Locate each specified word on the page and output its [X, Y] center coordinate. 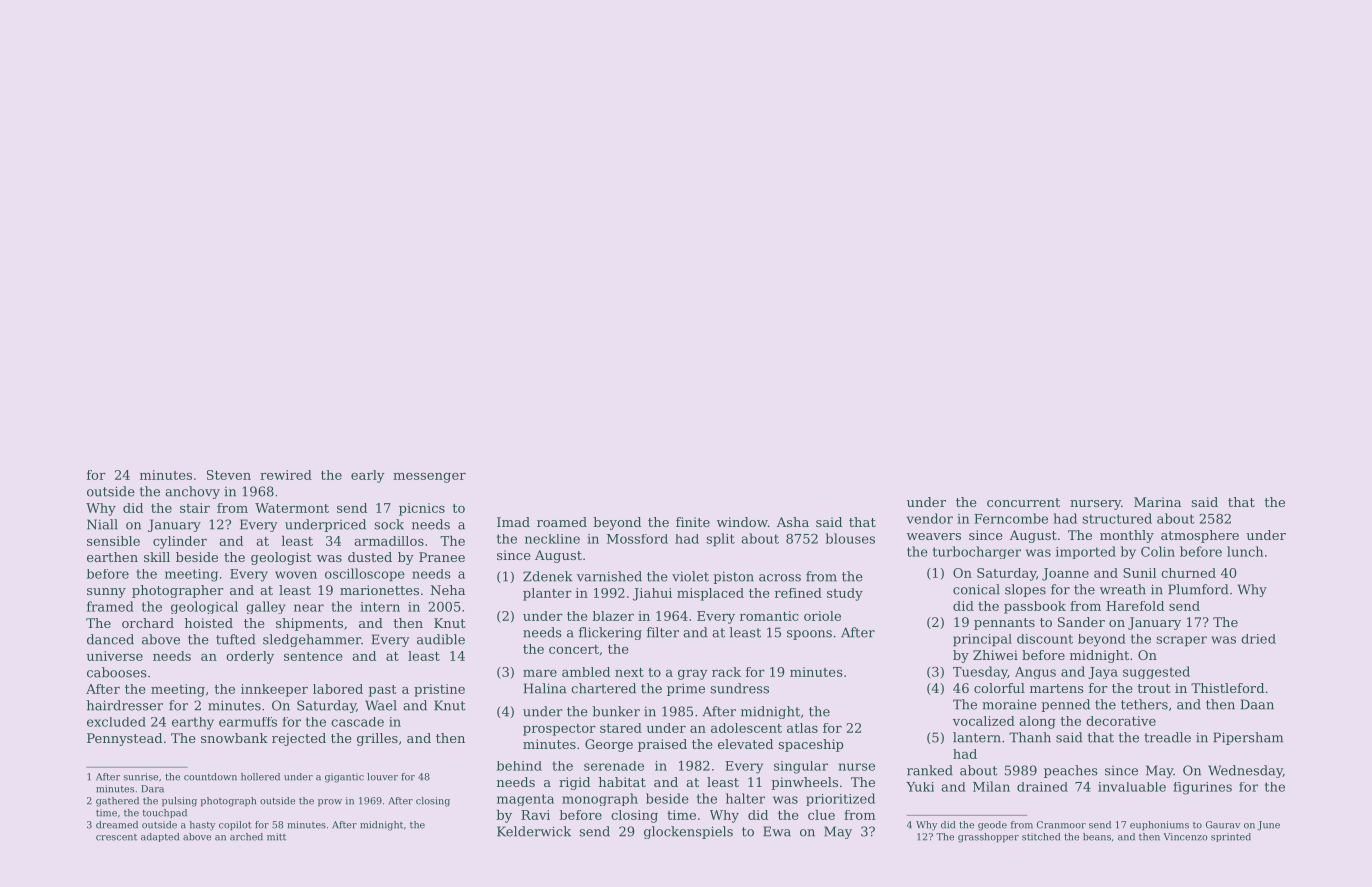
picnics [422, 509]
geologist [281, 558]
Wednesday [1245, 771]
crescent [116, 837]
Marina [1157, 502]
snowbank [234, 738]
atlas [802, 728]
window [742, 522]
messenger [429, 478]
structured [1117, 518]
